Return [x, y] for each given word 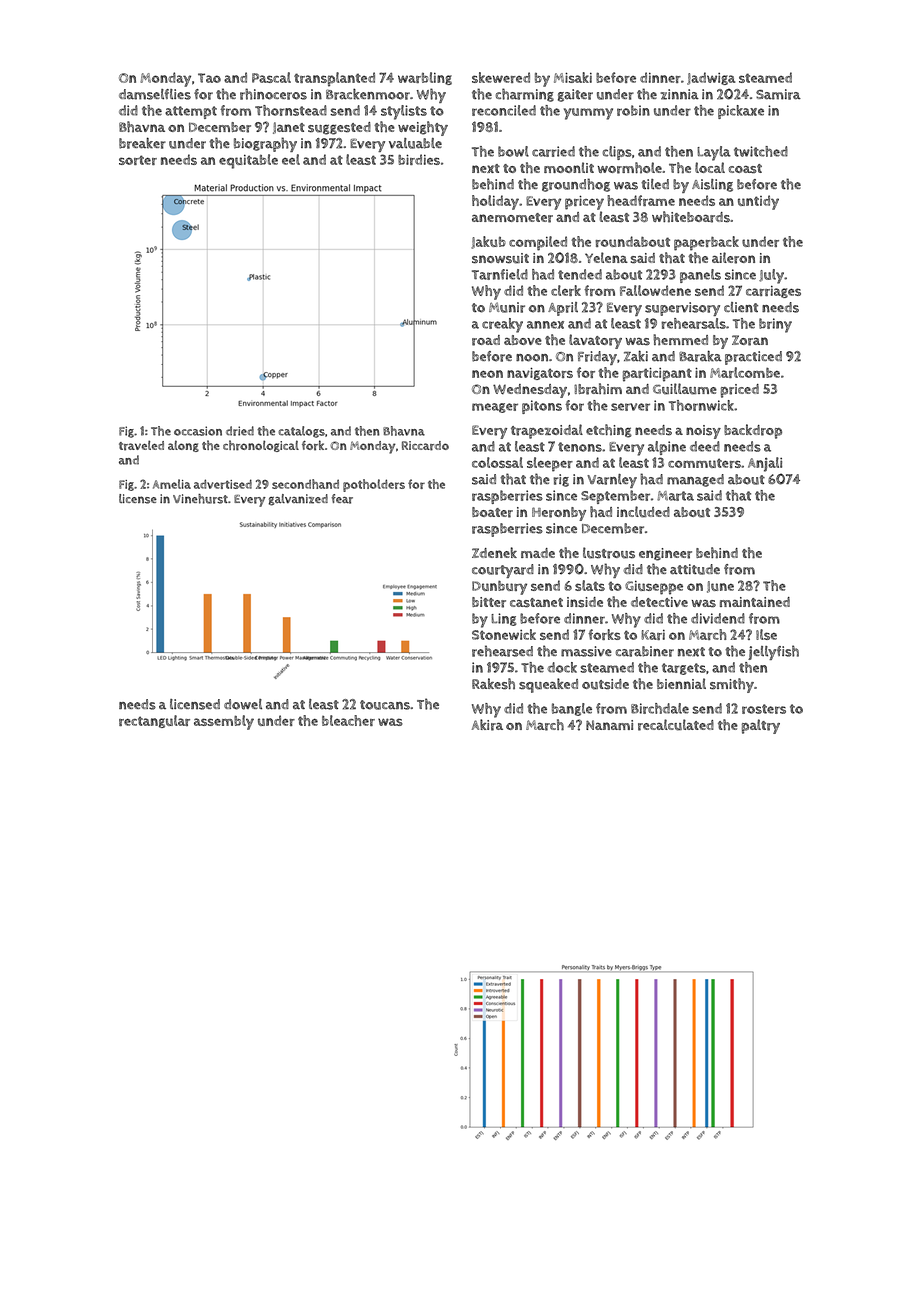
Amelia [172, 484]
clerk [566, 290]
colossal [497, 462]
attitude [695, 569]
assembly [224, 722]
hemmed [680, 340]
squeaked [548, 685]
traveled [141, 445]
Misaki [573, 77]
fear [342, 499]
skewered [501, 77]
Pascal [271, 77]
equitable [248, 161]
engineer [665, 554]
